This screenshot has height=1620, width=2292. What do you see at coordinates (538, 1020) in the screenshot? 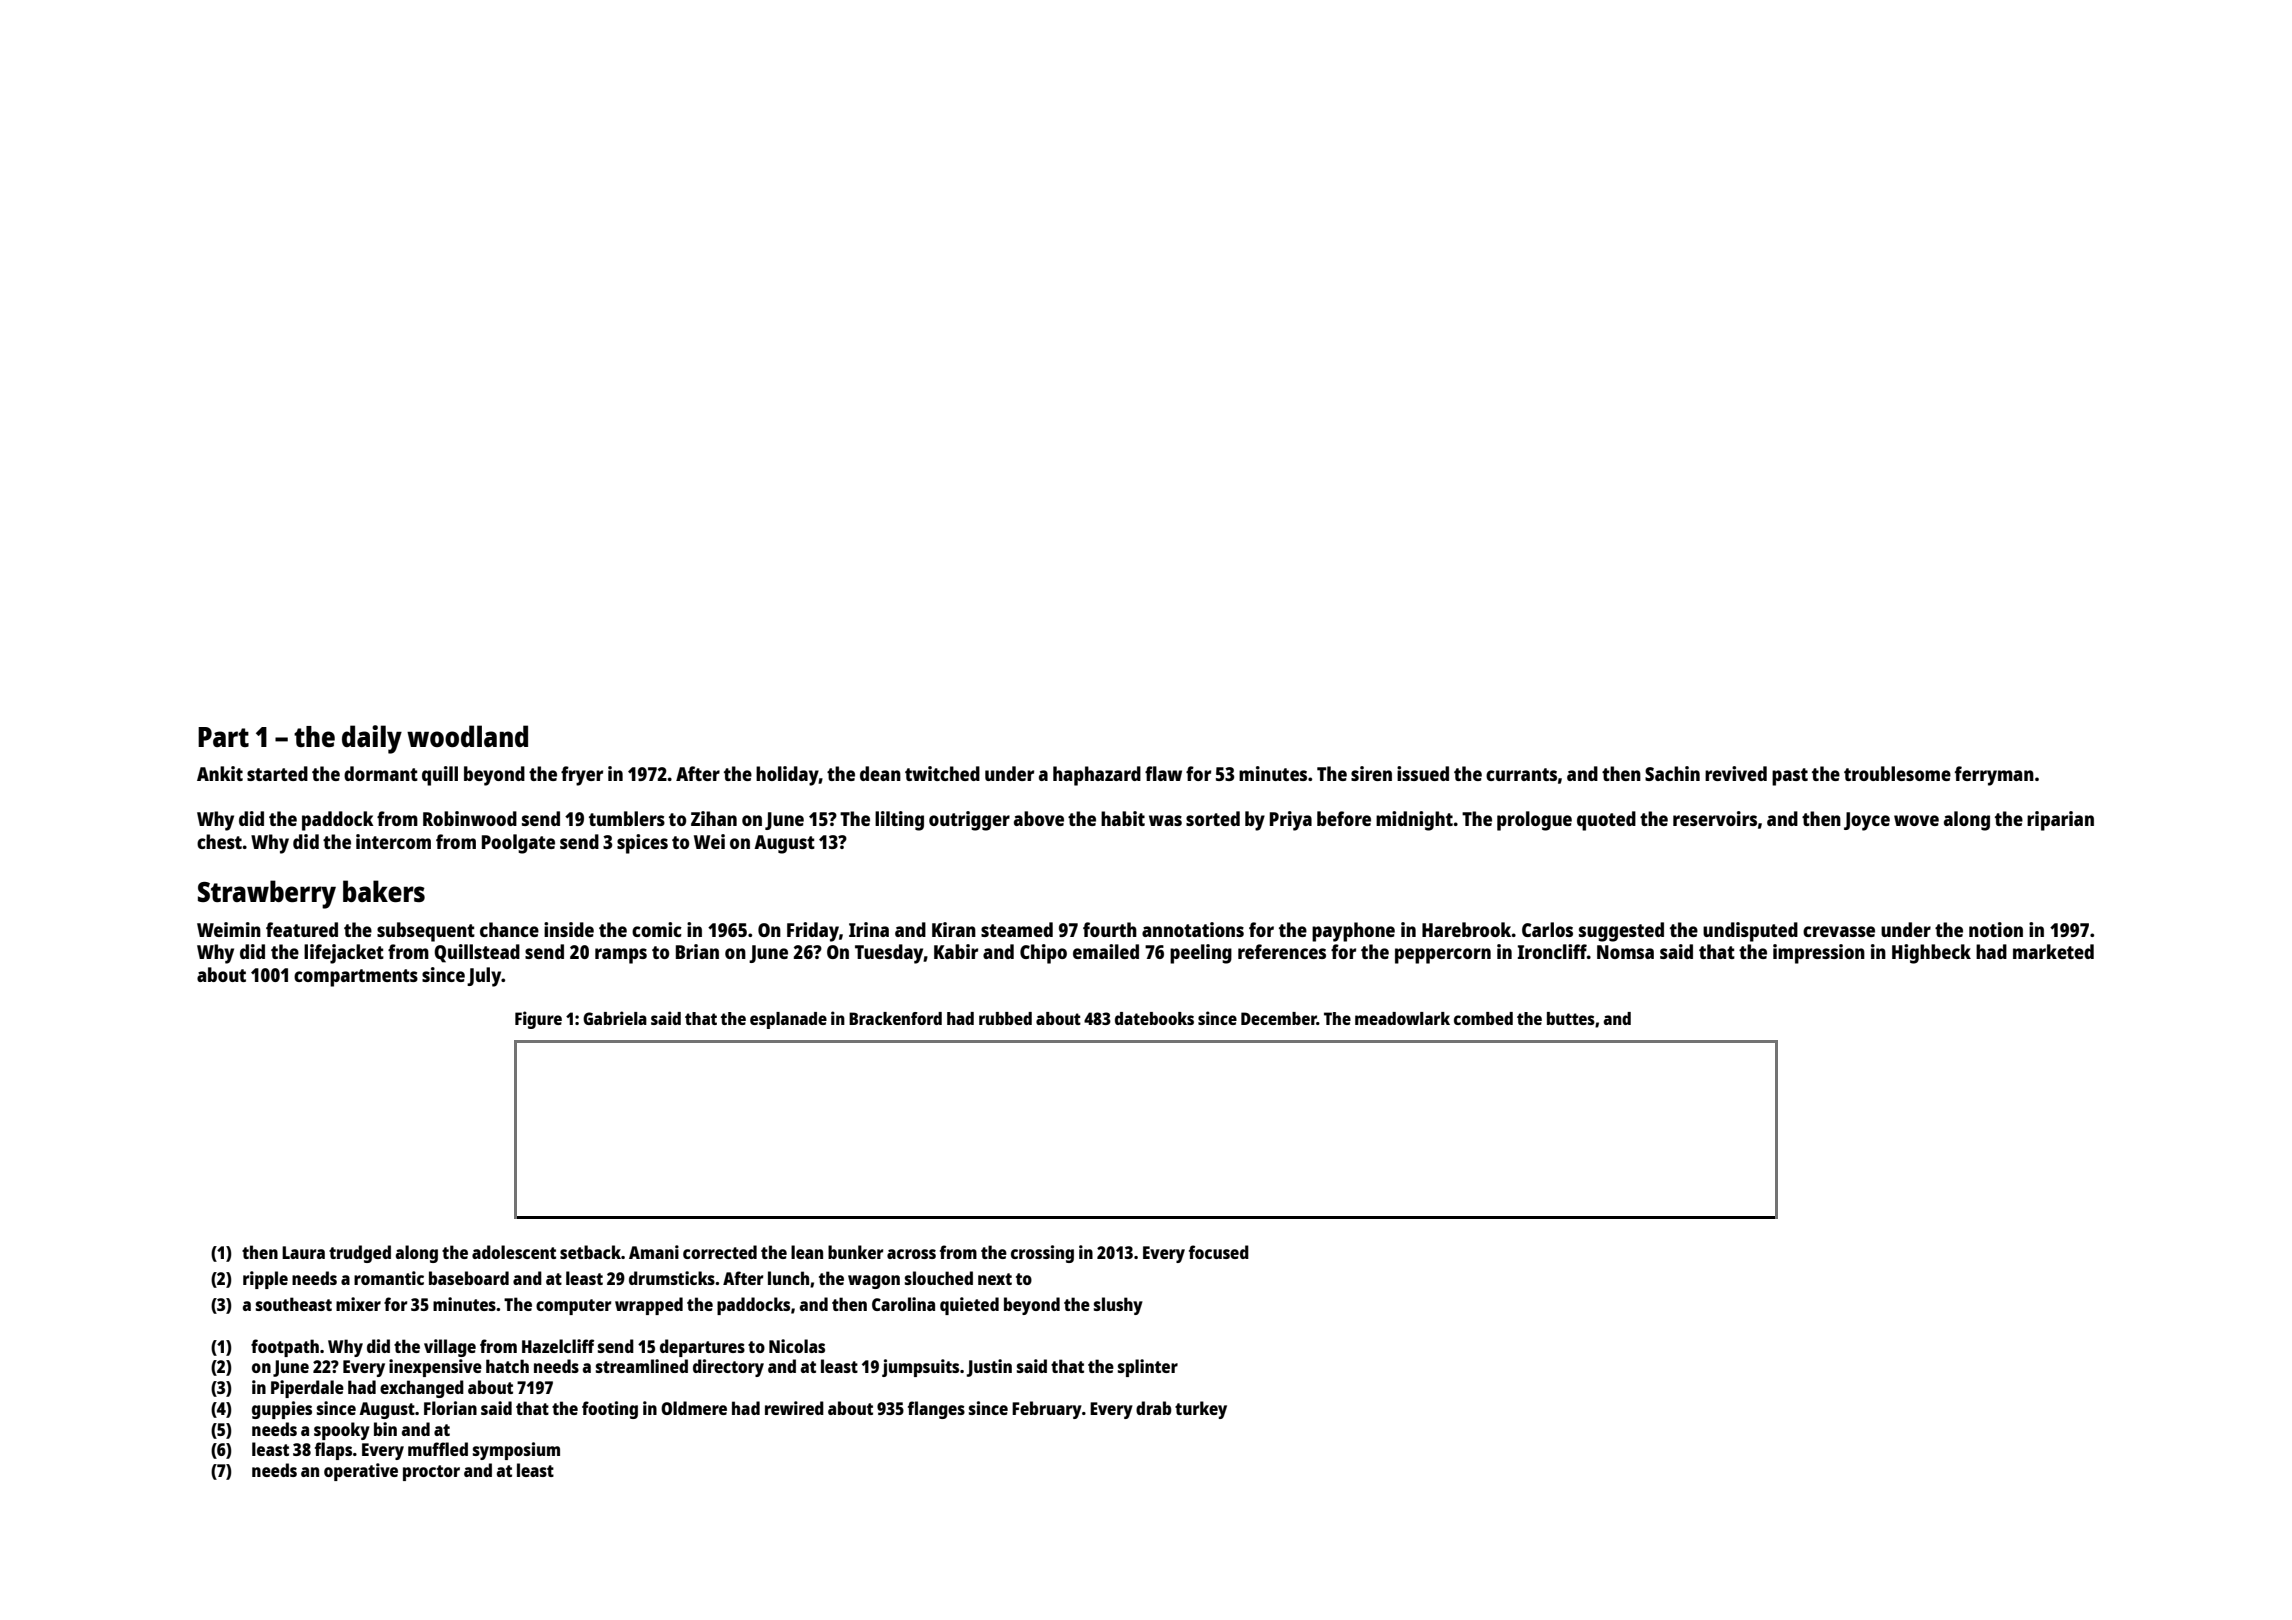
I see `Figure` at bounding box center [538, 1020].
